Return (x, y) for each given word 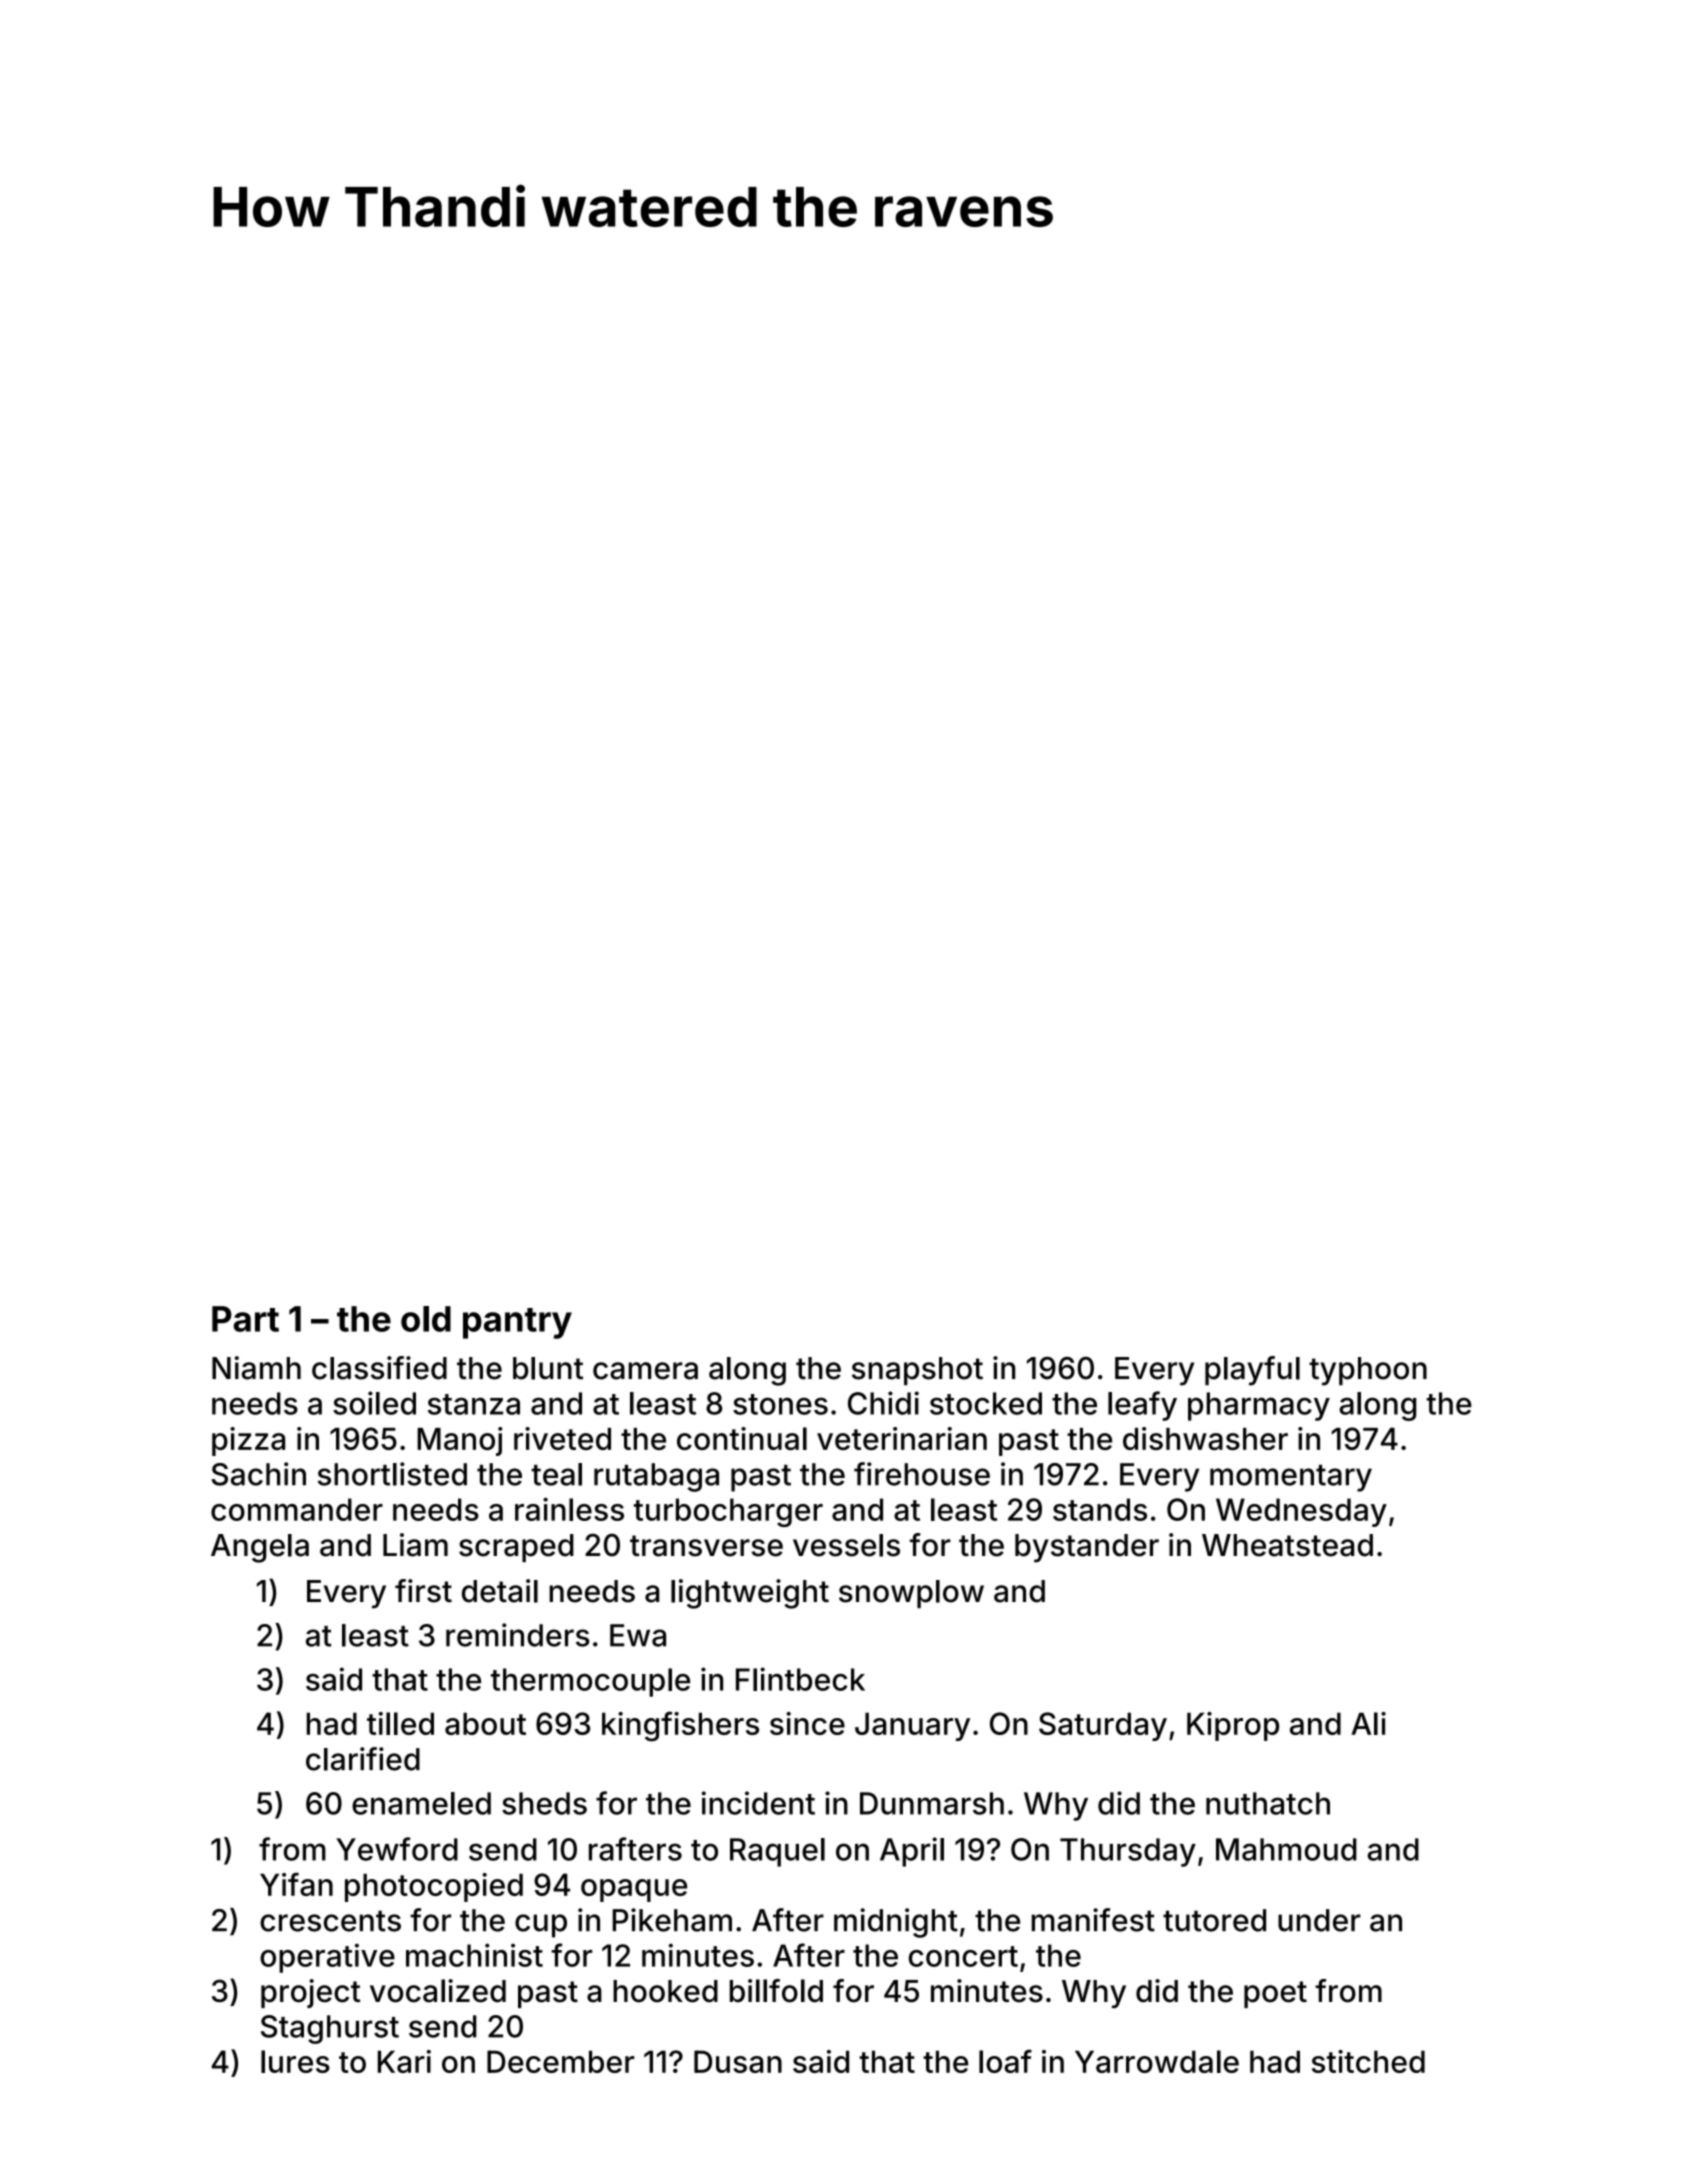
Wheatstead (1287, 1545)
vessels (846, 1545)
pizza (248, 1441)
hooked (665, 1991)
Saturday (1103, 1726)
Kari (404, 2061)
